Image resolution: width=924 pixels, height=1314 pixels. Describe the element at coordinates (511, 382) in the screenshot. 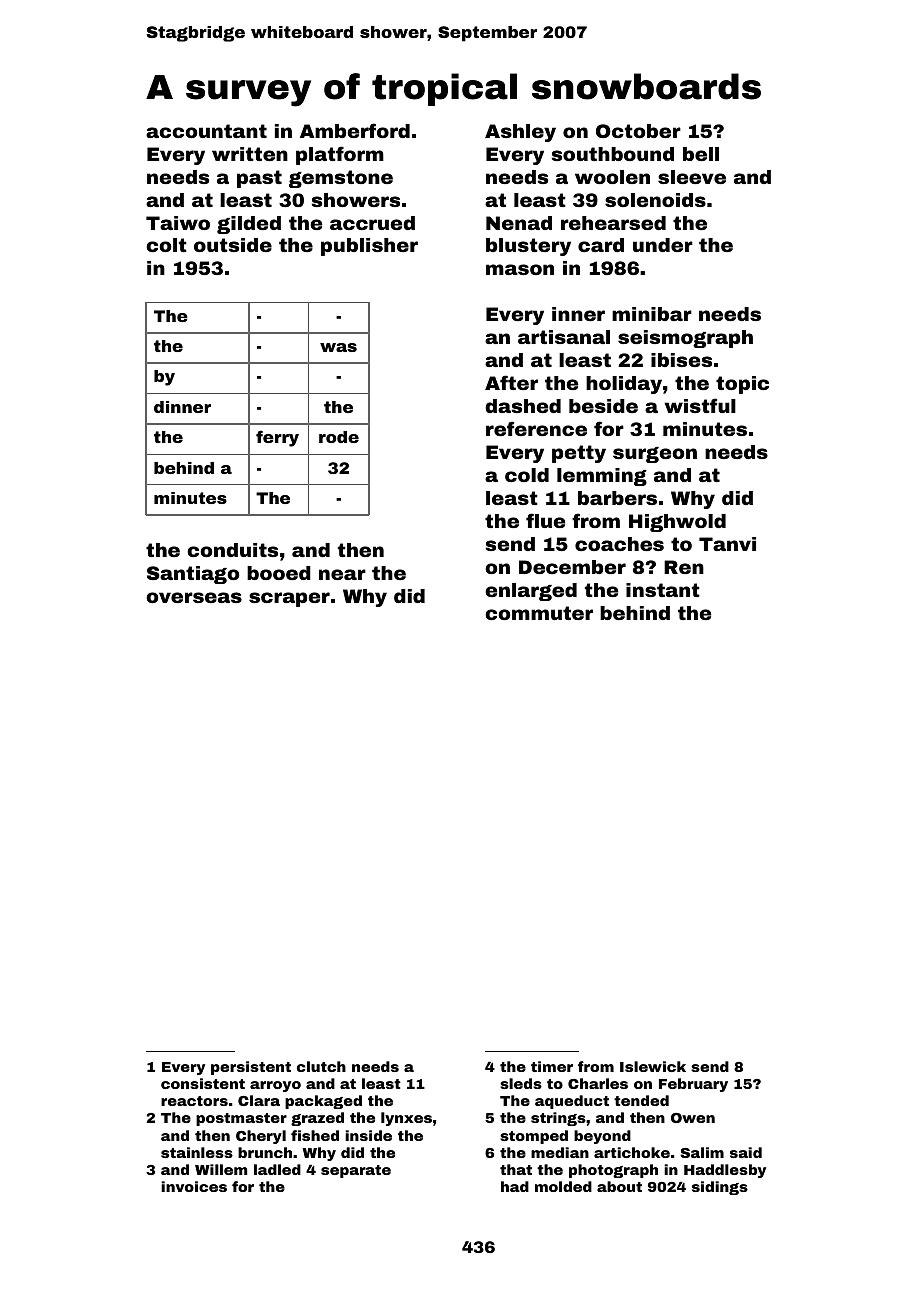

I see `After` at that location.
